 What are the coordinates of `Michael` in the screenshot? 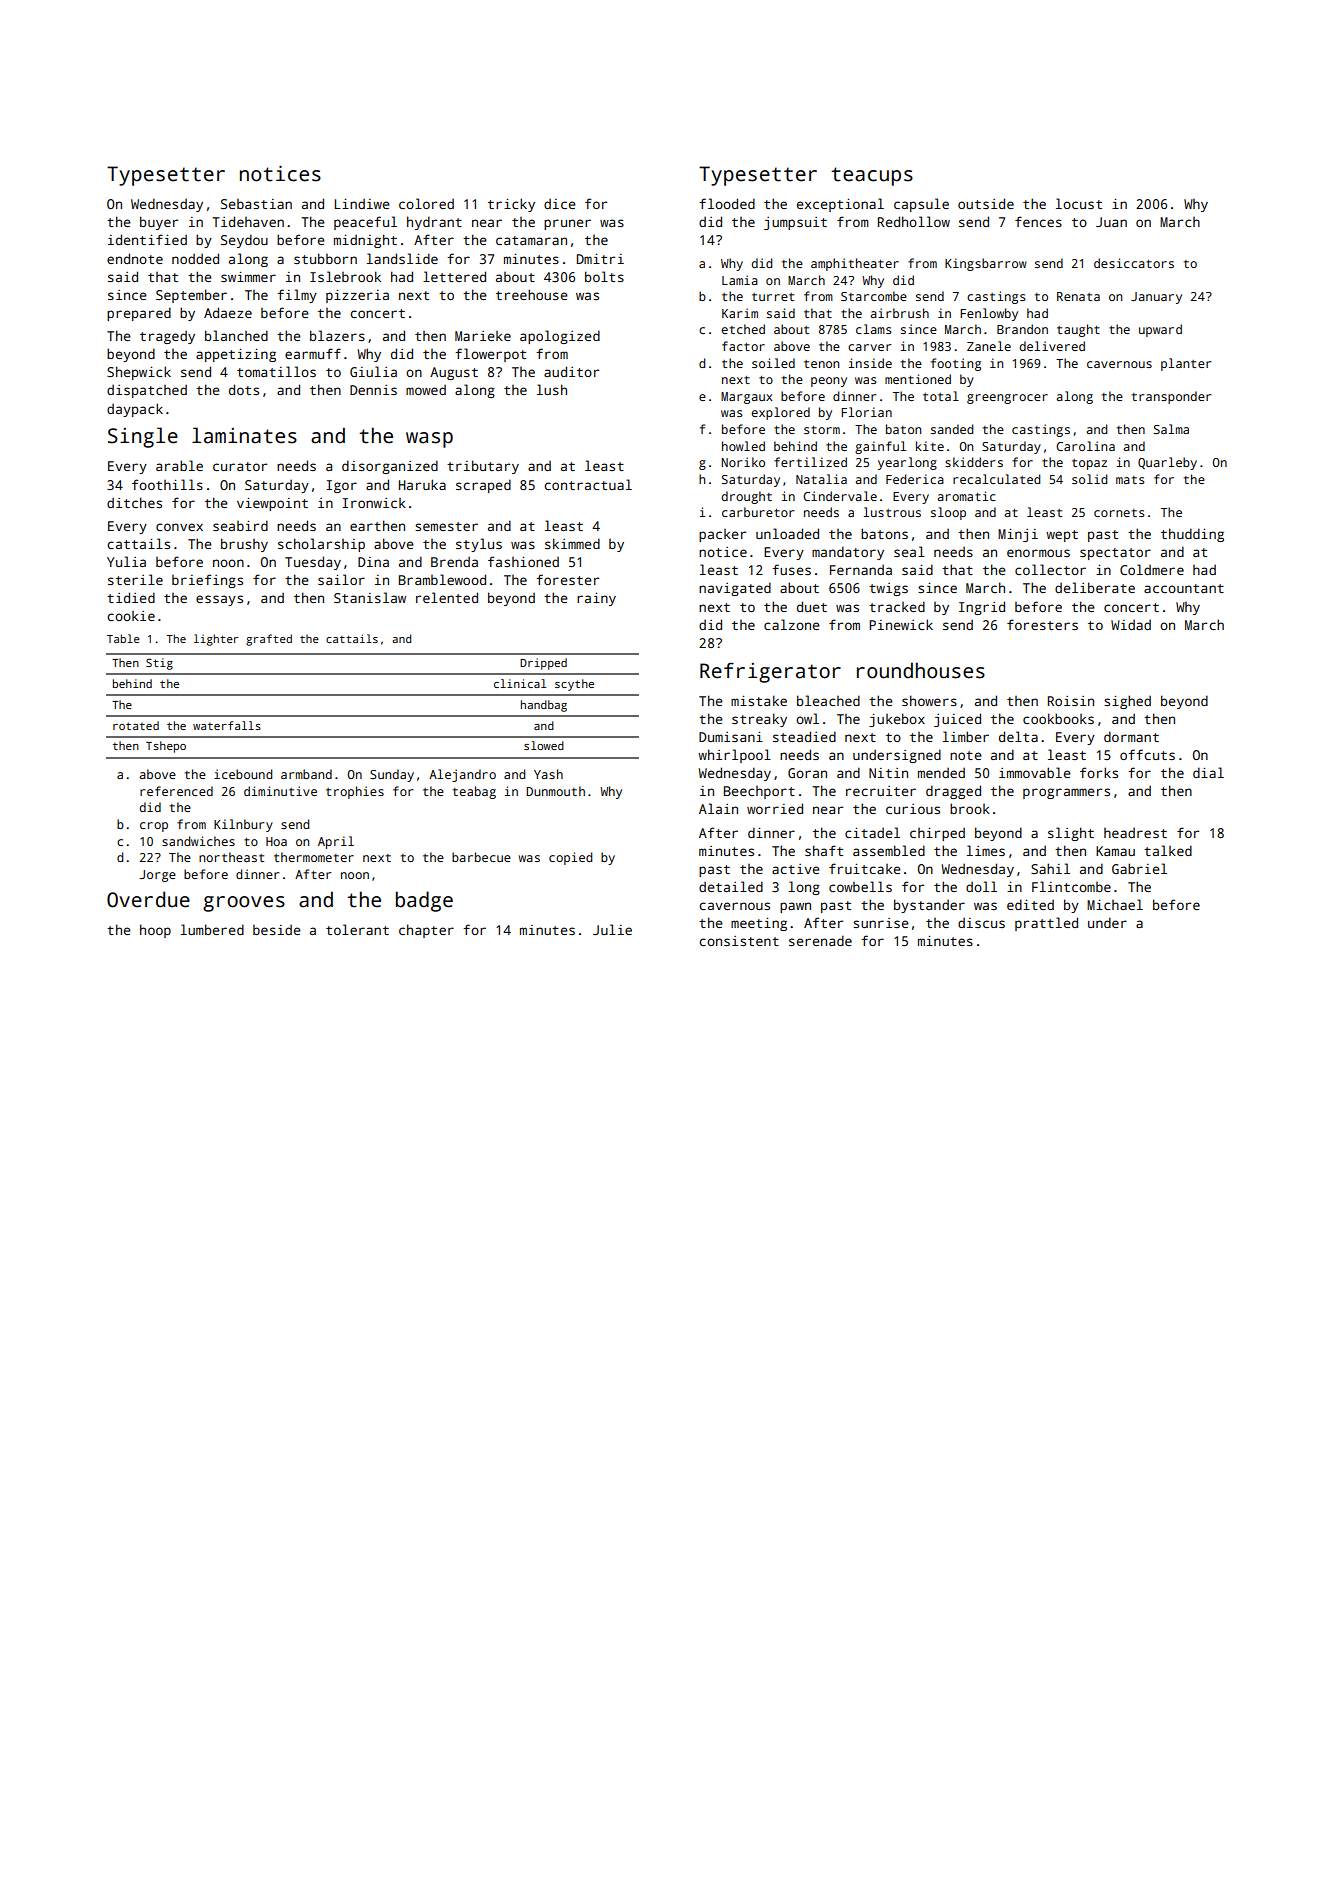 It's located at (1115, 904).
